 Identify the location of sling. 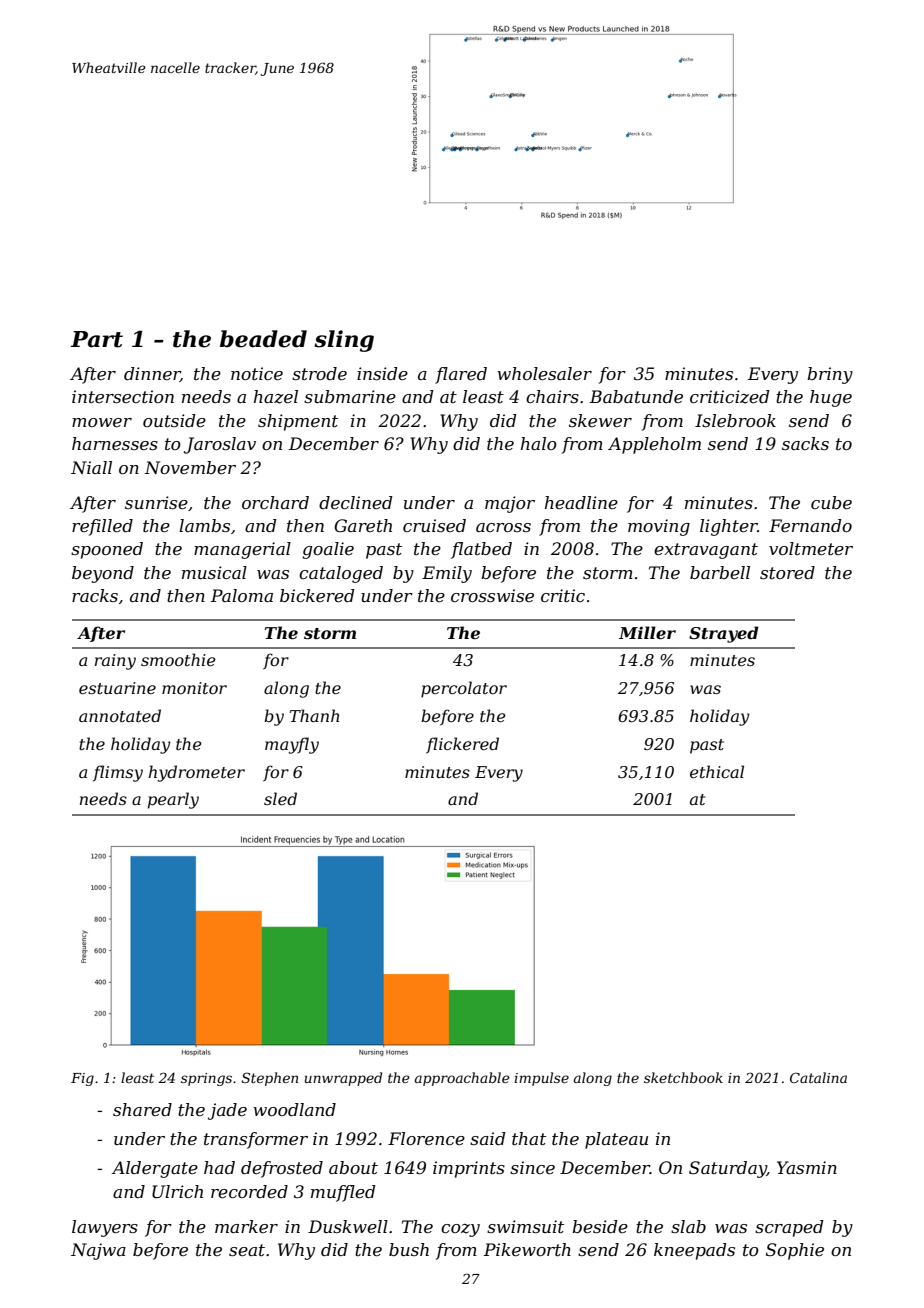
(344, 341).
